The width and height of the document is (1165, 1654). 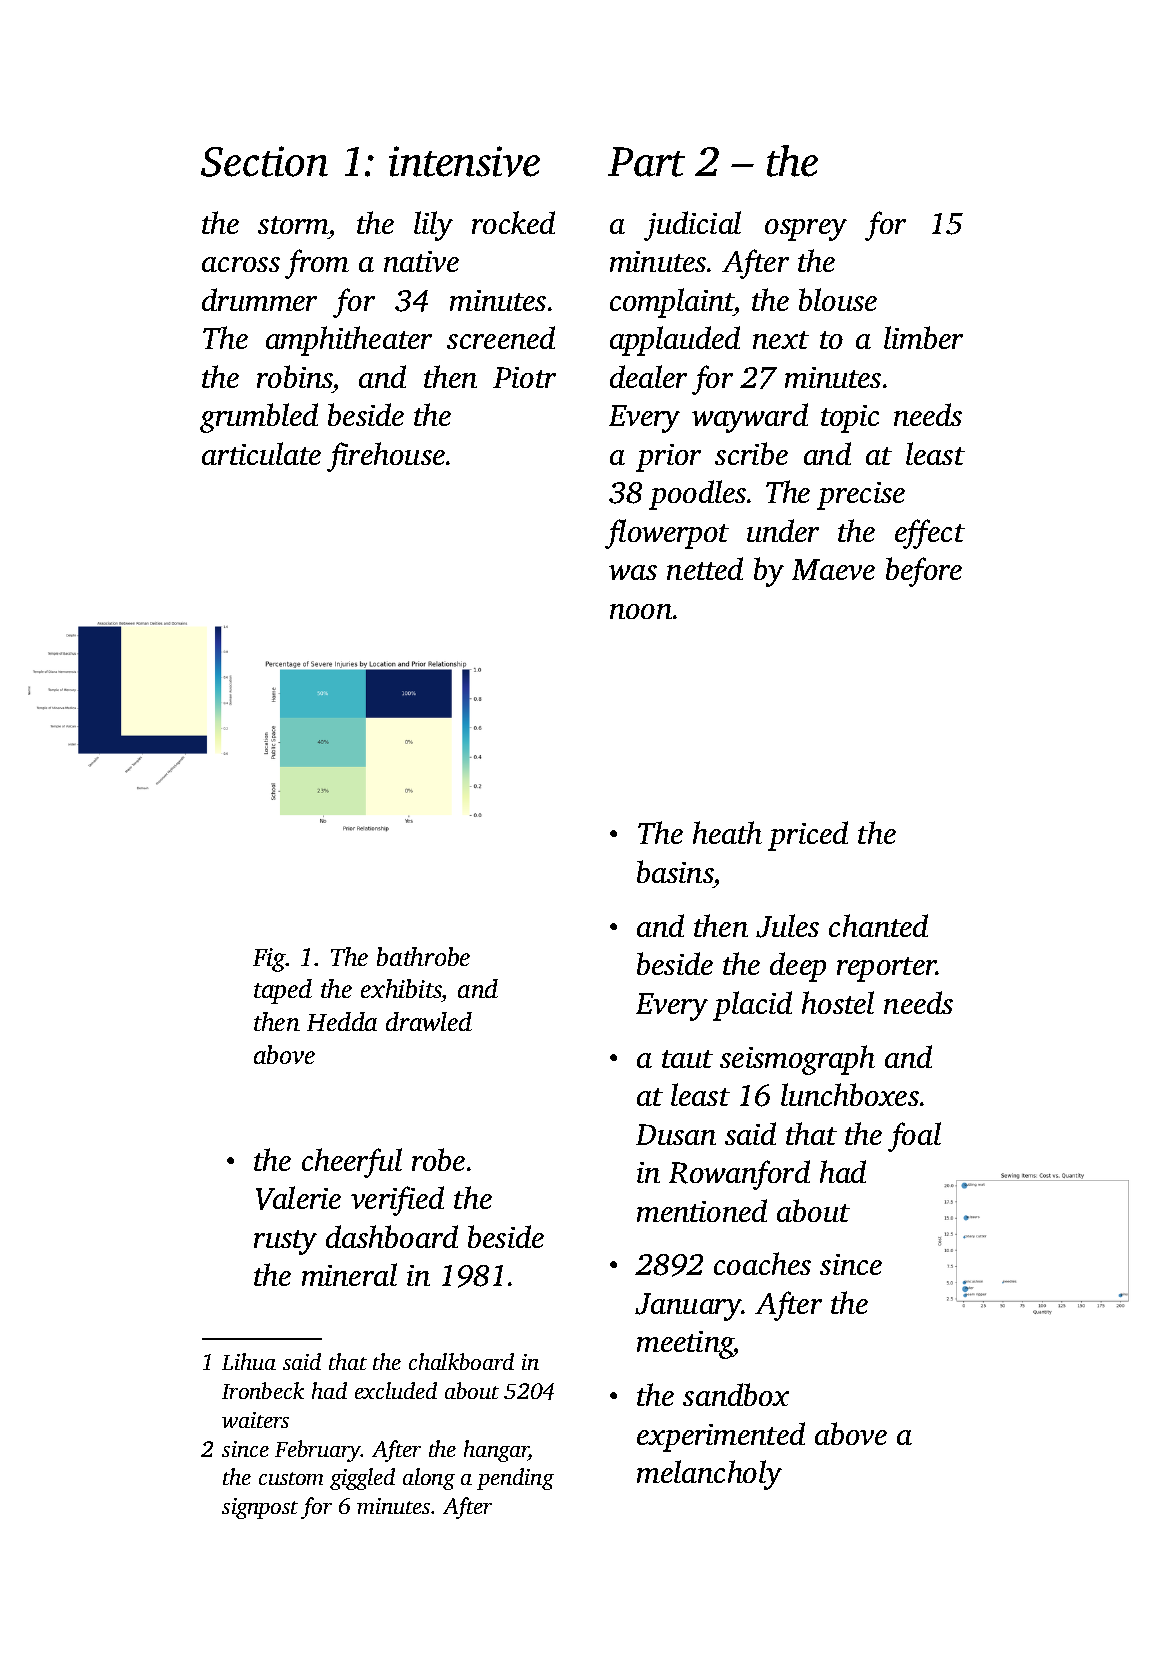 I want to click on Piotr, so click(x=524, y=377).
